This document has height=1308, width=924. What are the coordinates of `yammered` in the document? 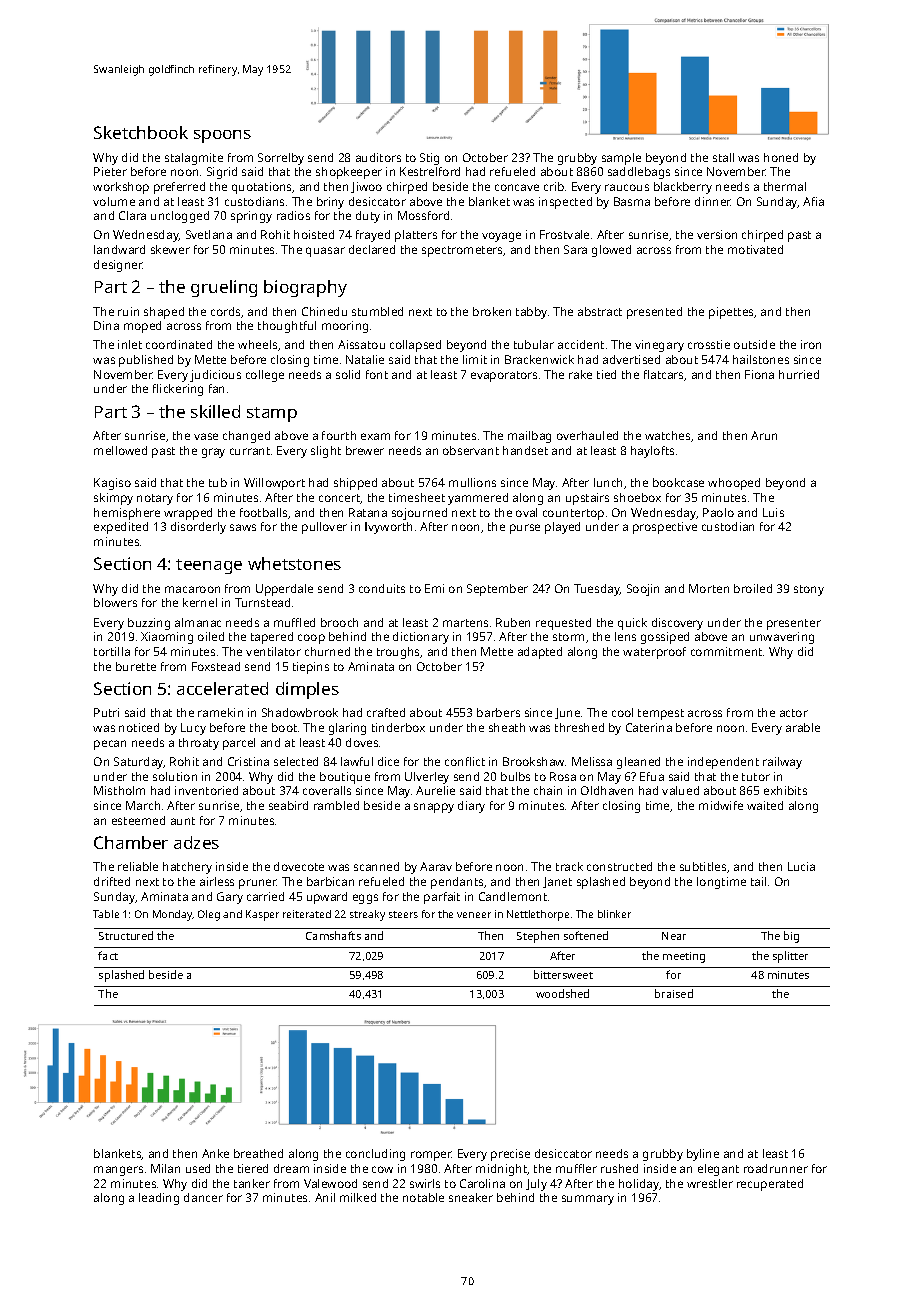 It's located at (478, 499).
